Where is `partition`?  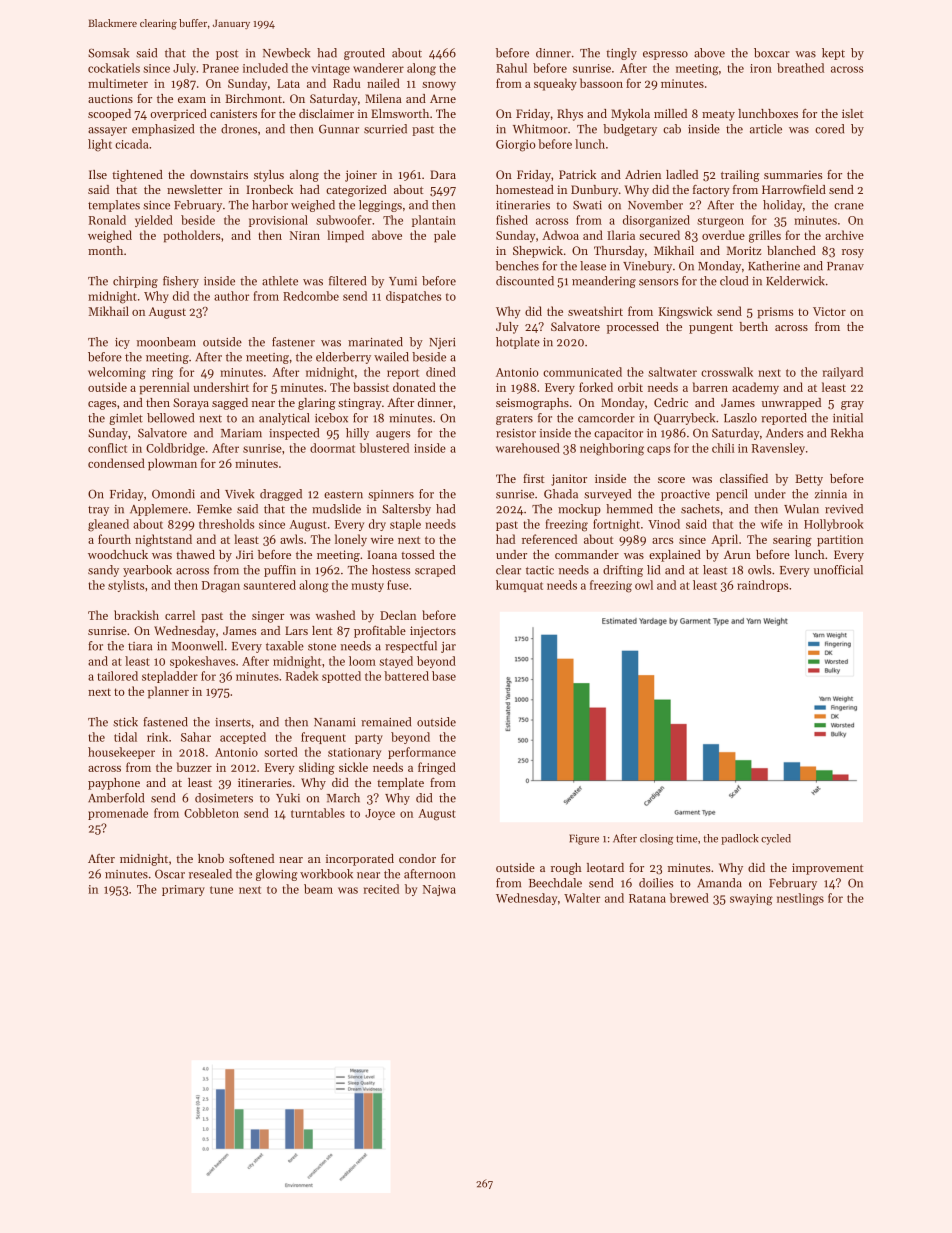 partition is located at coordinates (840, 541).
